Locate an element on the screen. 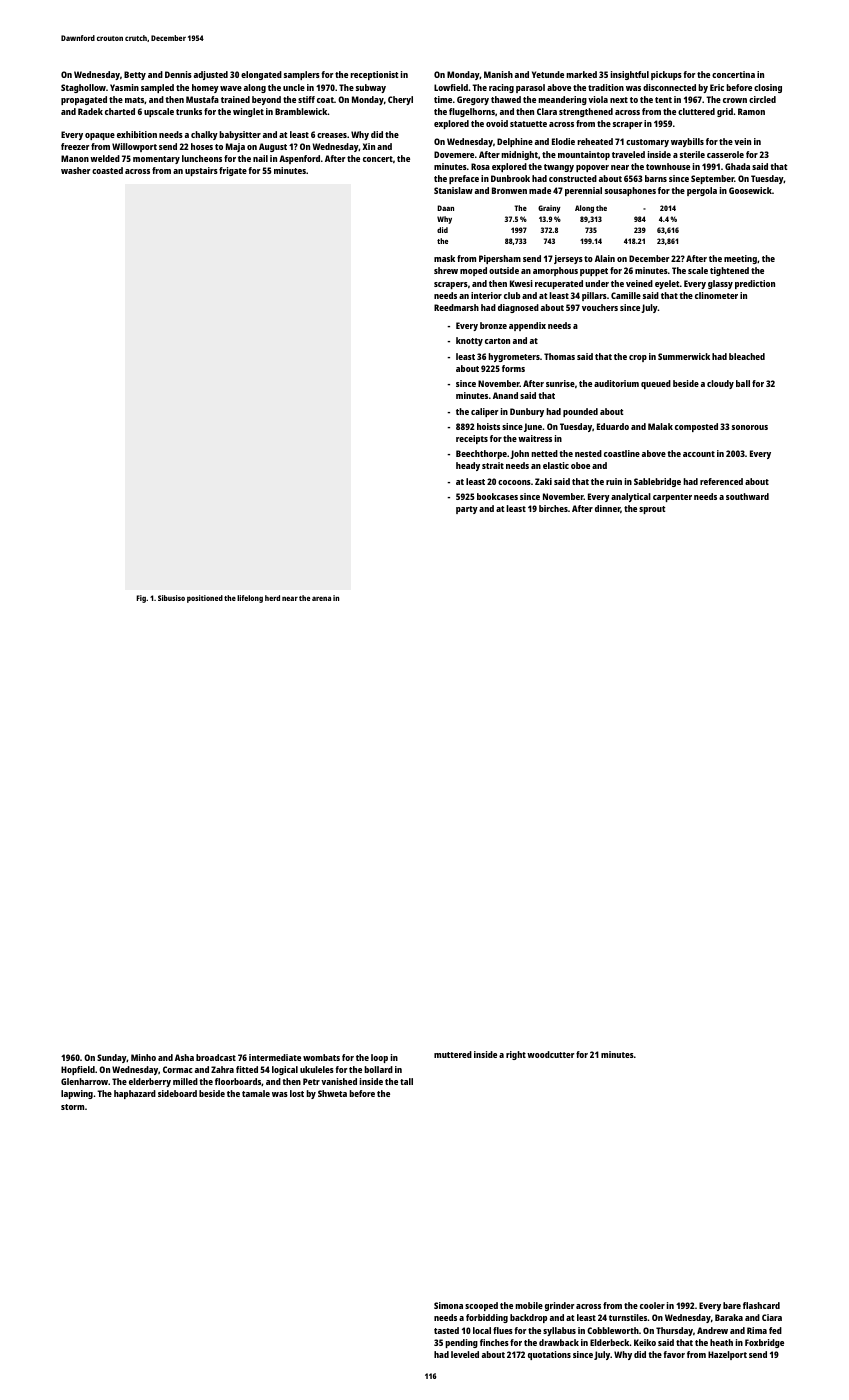 Image resolution: width=849 pixels, height=1400 pixels. woodcutter is located at coordinates (551, 1054).
